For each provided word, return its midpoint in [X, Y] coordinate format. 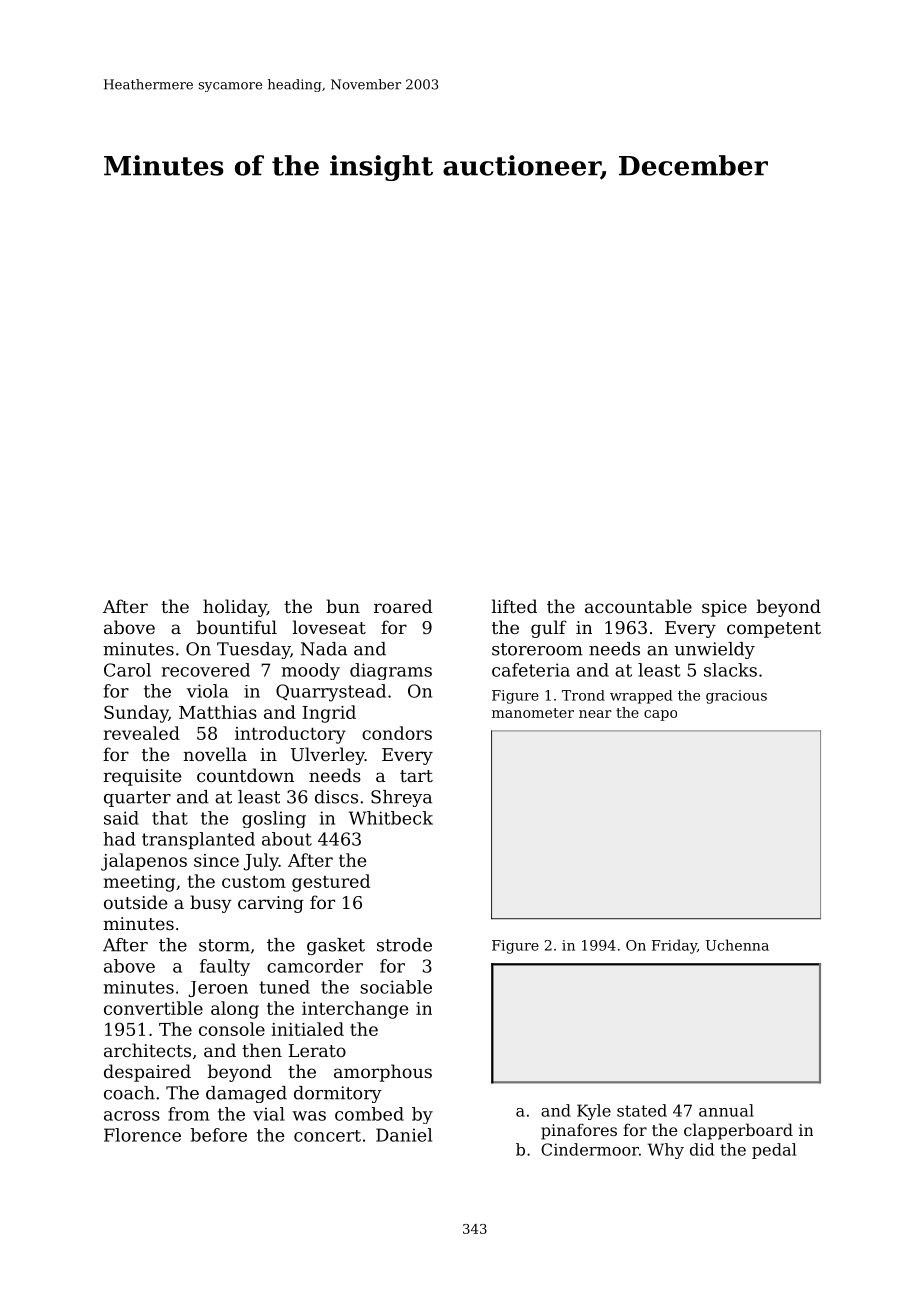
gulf [549, 629]
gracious [736, 697]
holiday [235, 608]
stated [642, 1110]
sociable [396, 987]
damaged [246, 1094]
